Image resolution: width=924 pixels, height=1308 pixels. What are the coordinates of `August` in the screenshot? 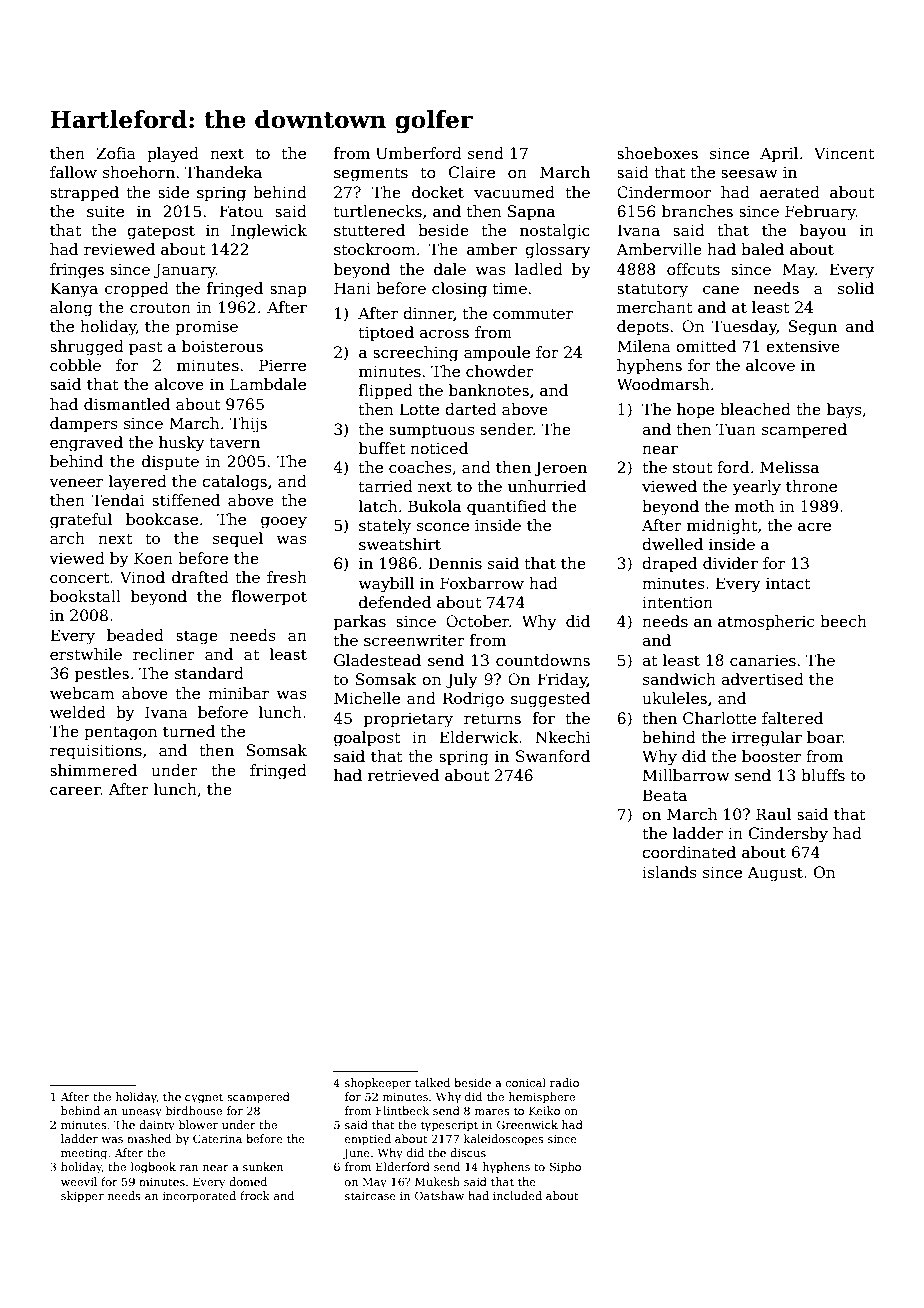 It's located at (775, 874).
